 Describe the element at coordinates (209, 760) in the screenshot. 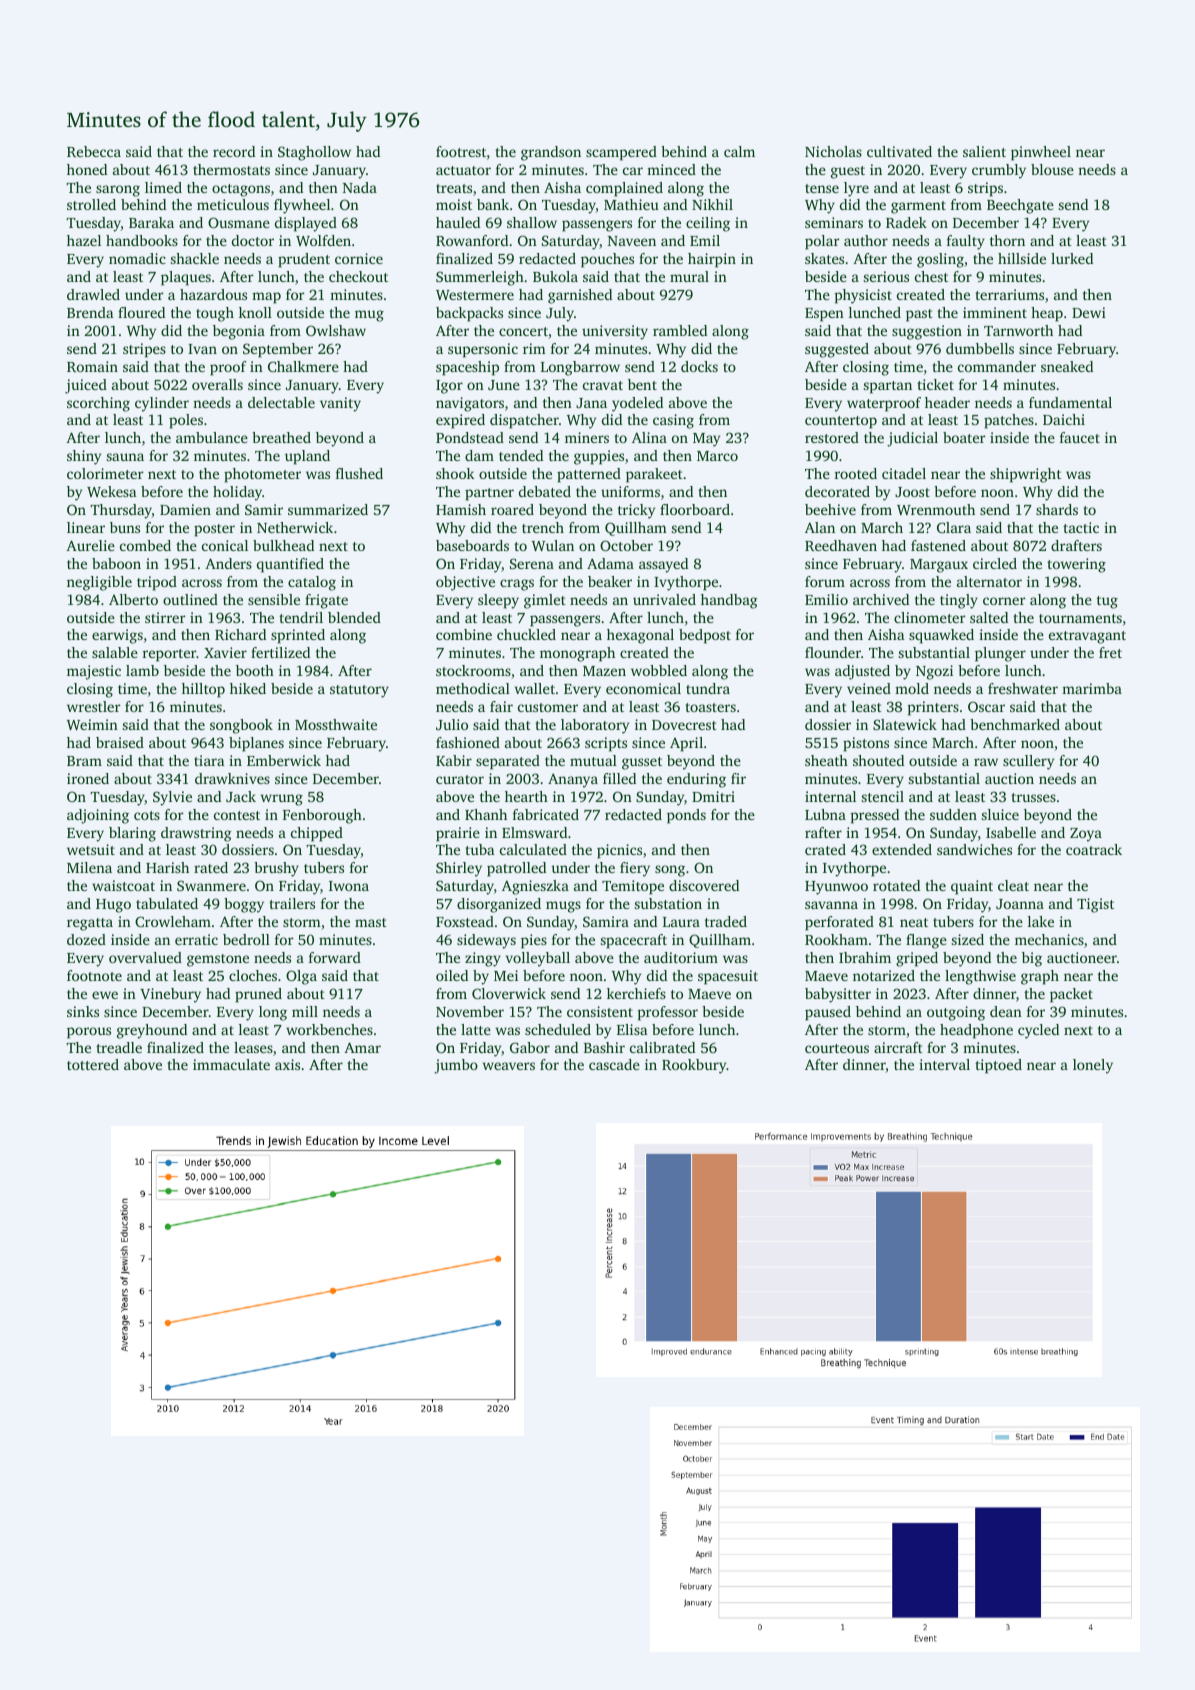

I see `tiara` at that location.
